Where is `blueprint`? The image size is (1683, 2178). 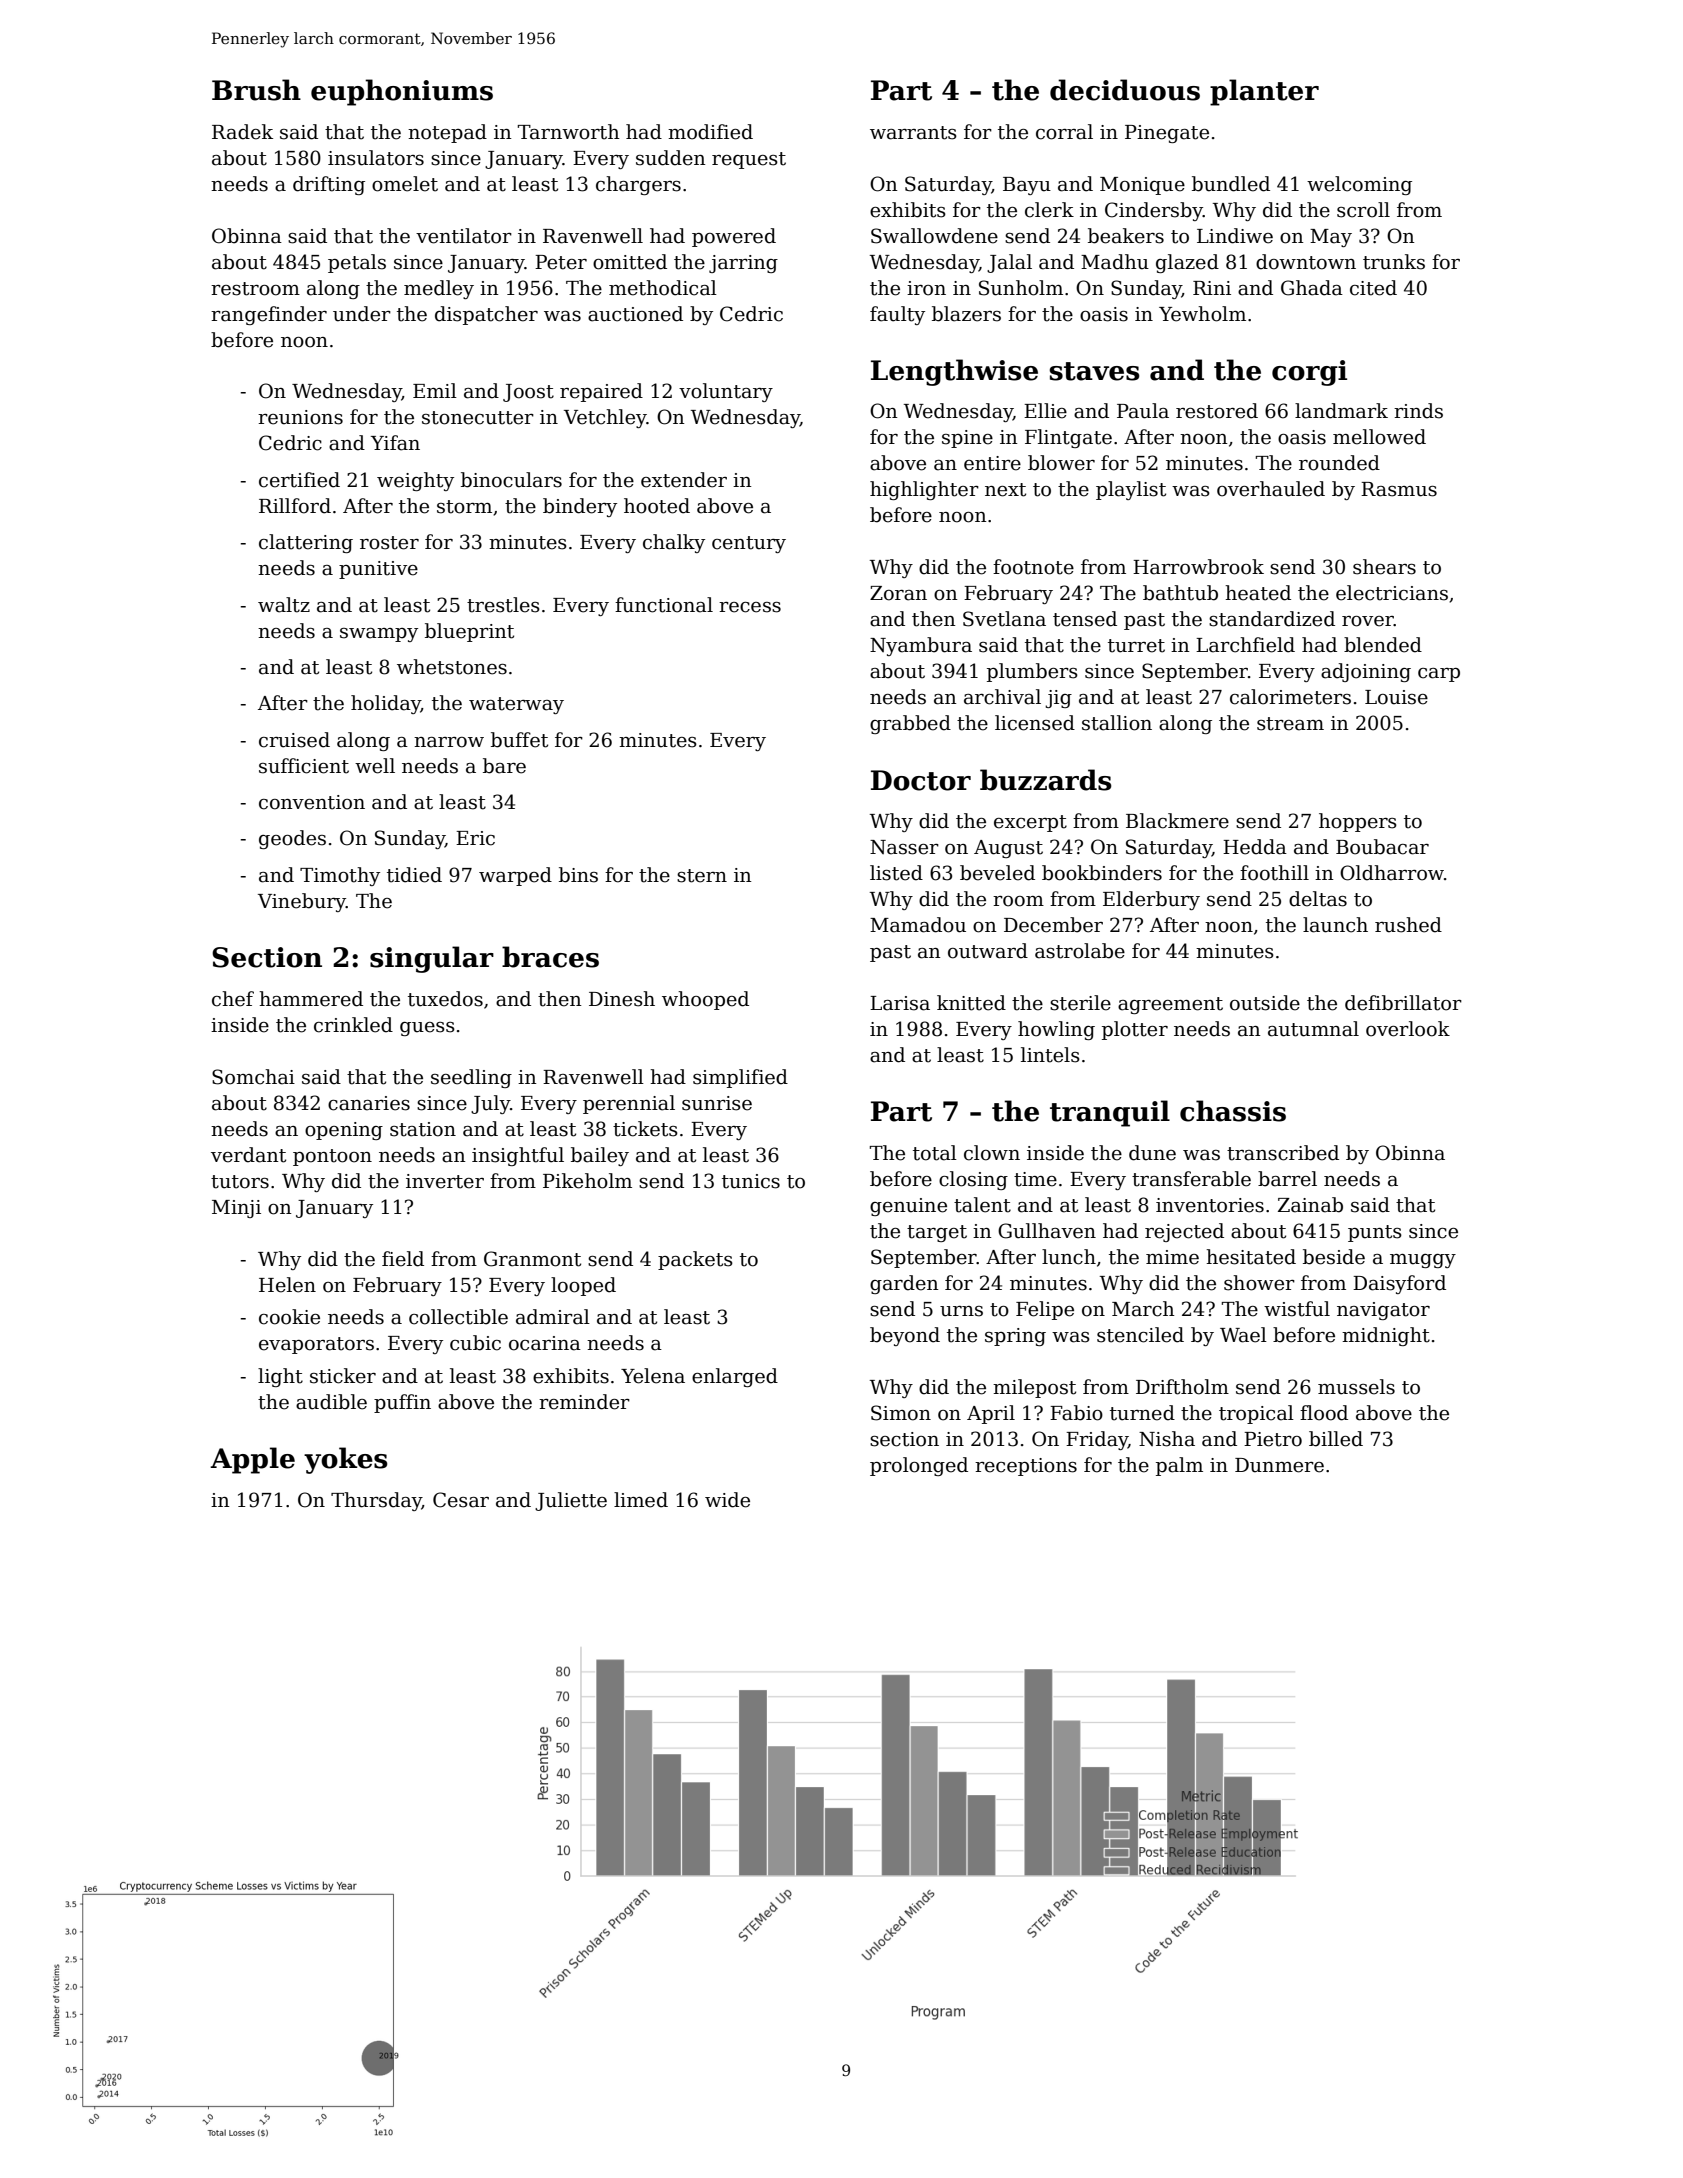
blueprint is located at coordinates (469, 632).
